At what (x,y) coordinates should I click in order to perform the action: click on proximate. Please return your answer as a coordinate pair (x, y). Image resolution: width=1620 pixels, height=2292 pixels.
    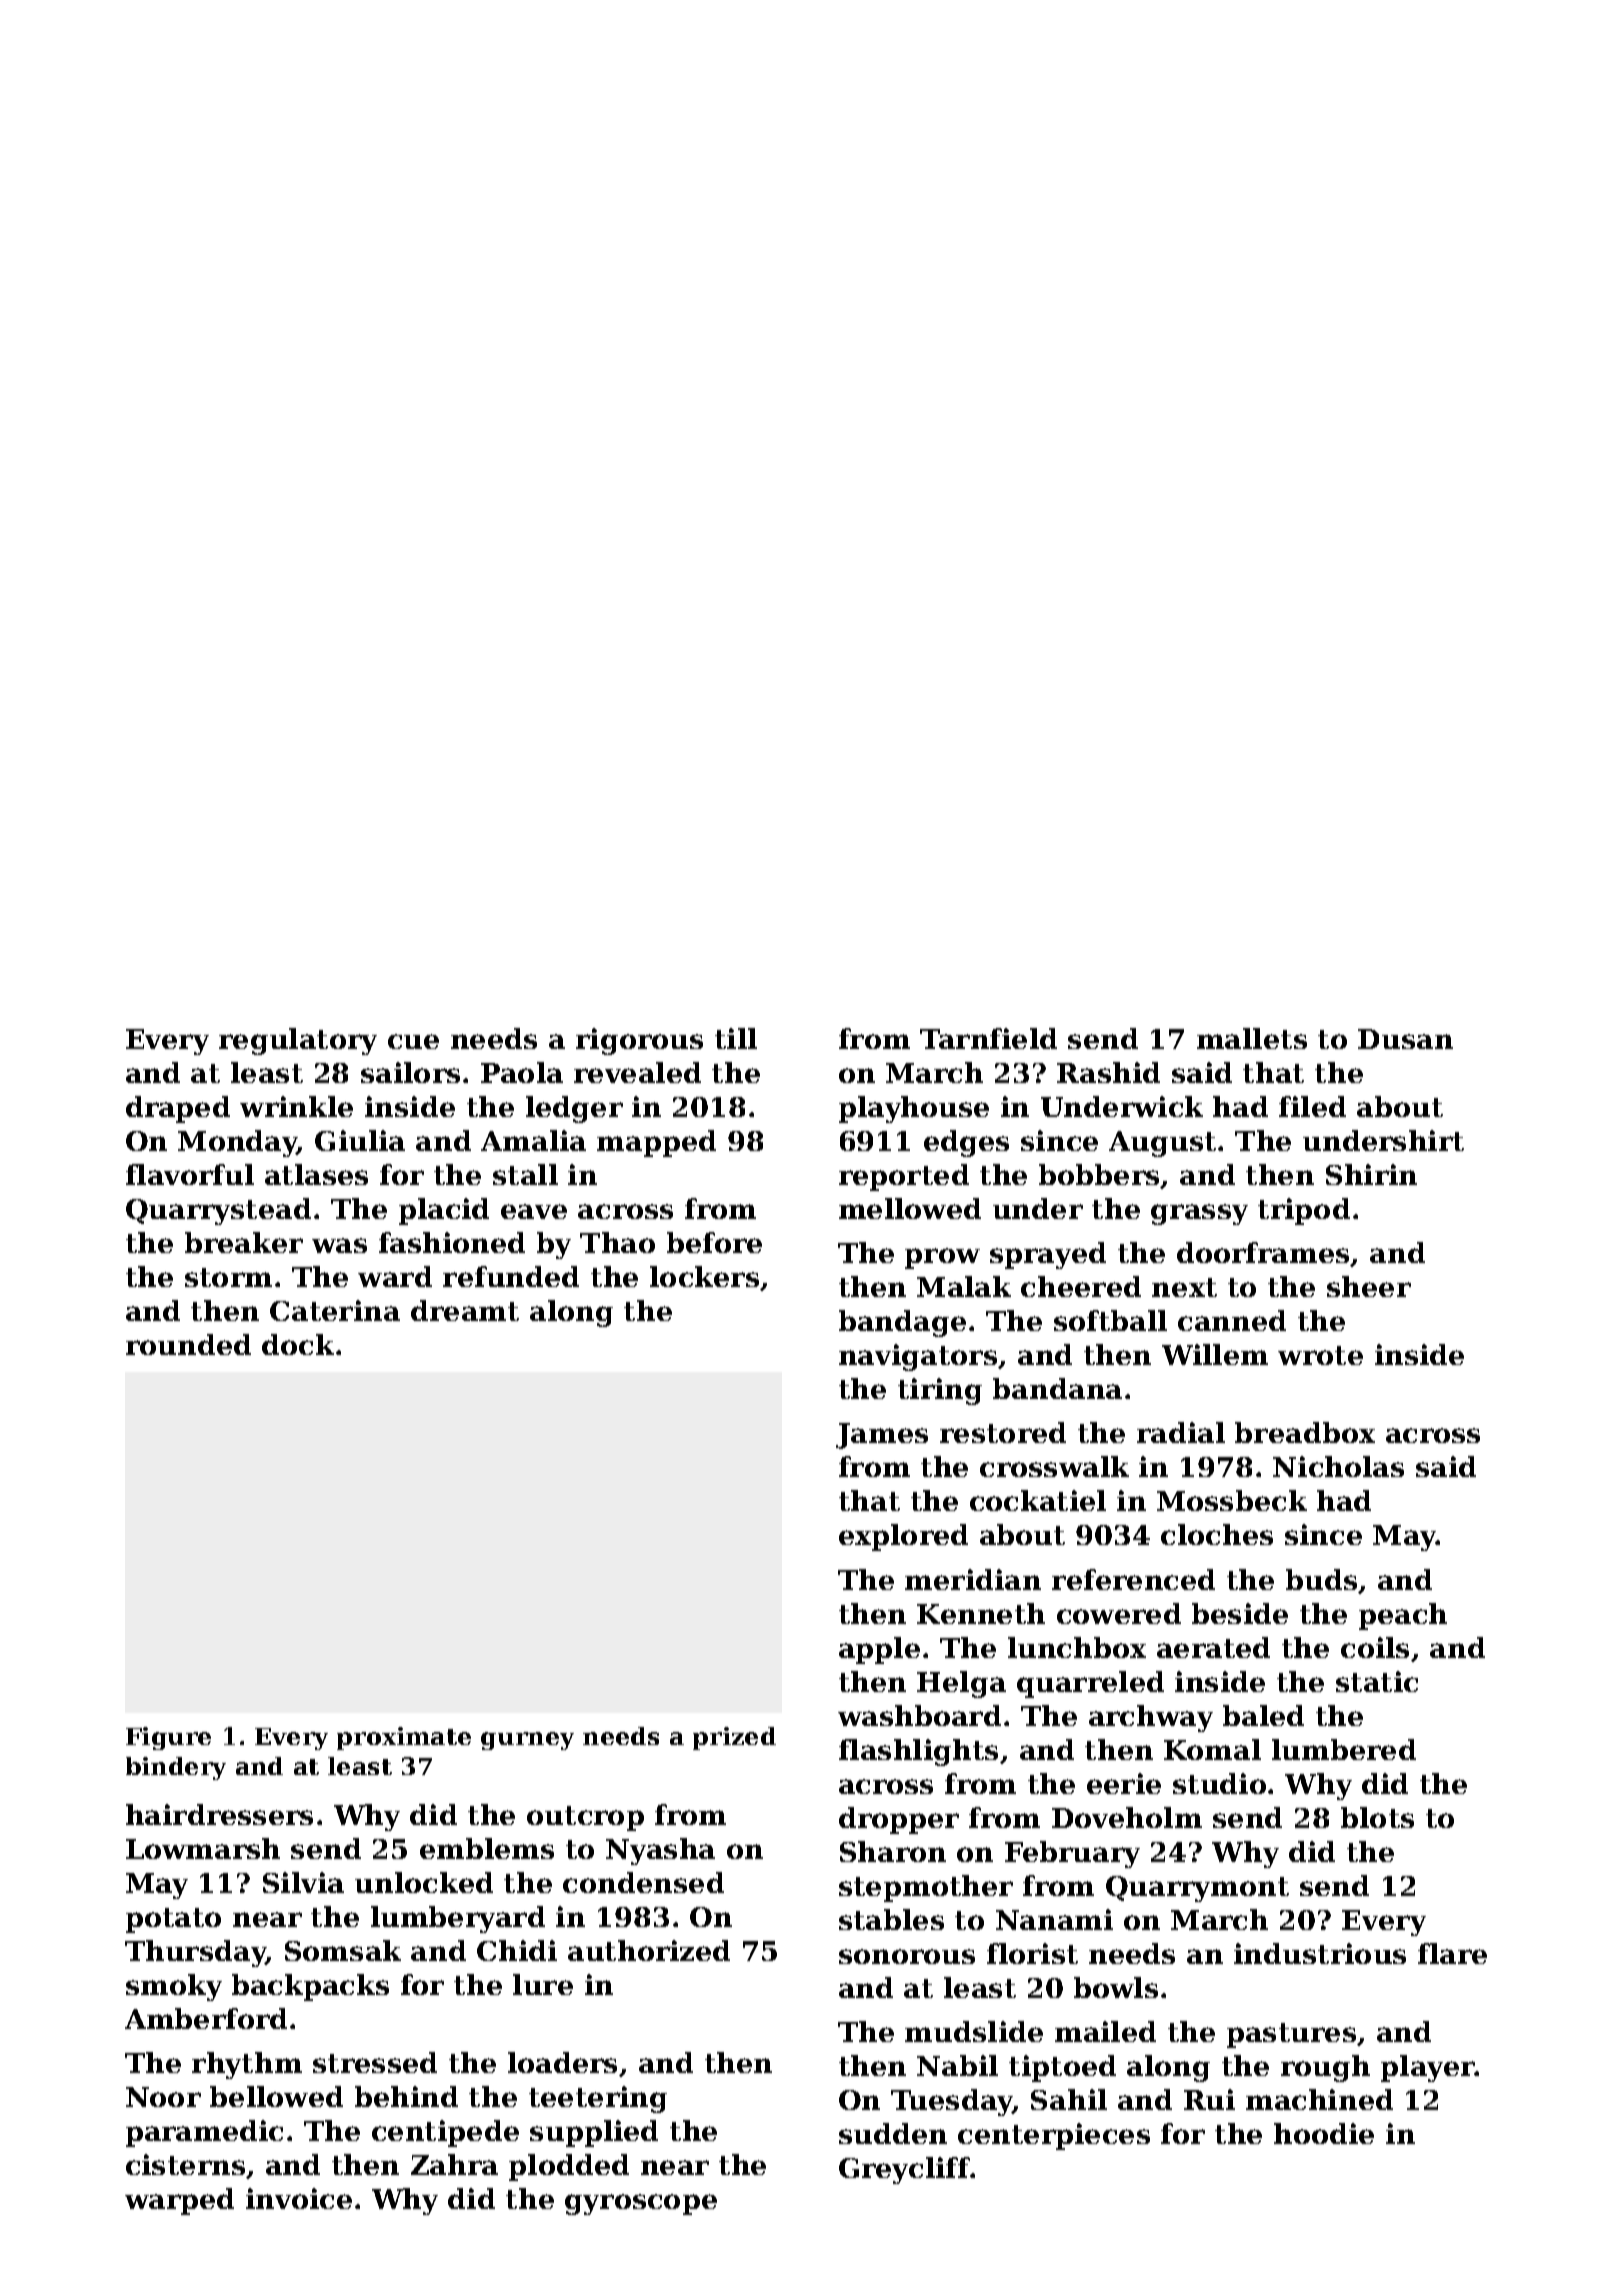
    Looking at the image, I should click on (404, 1738).
